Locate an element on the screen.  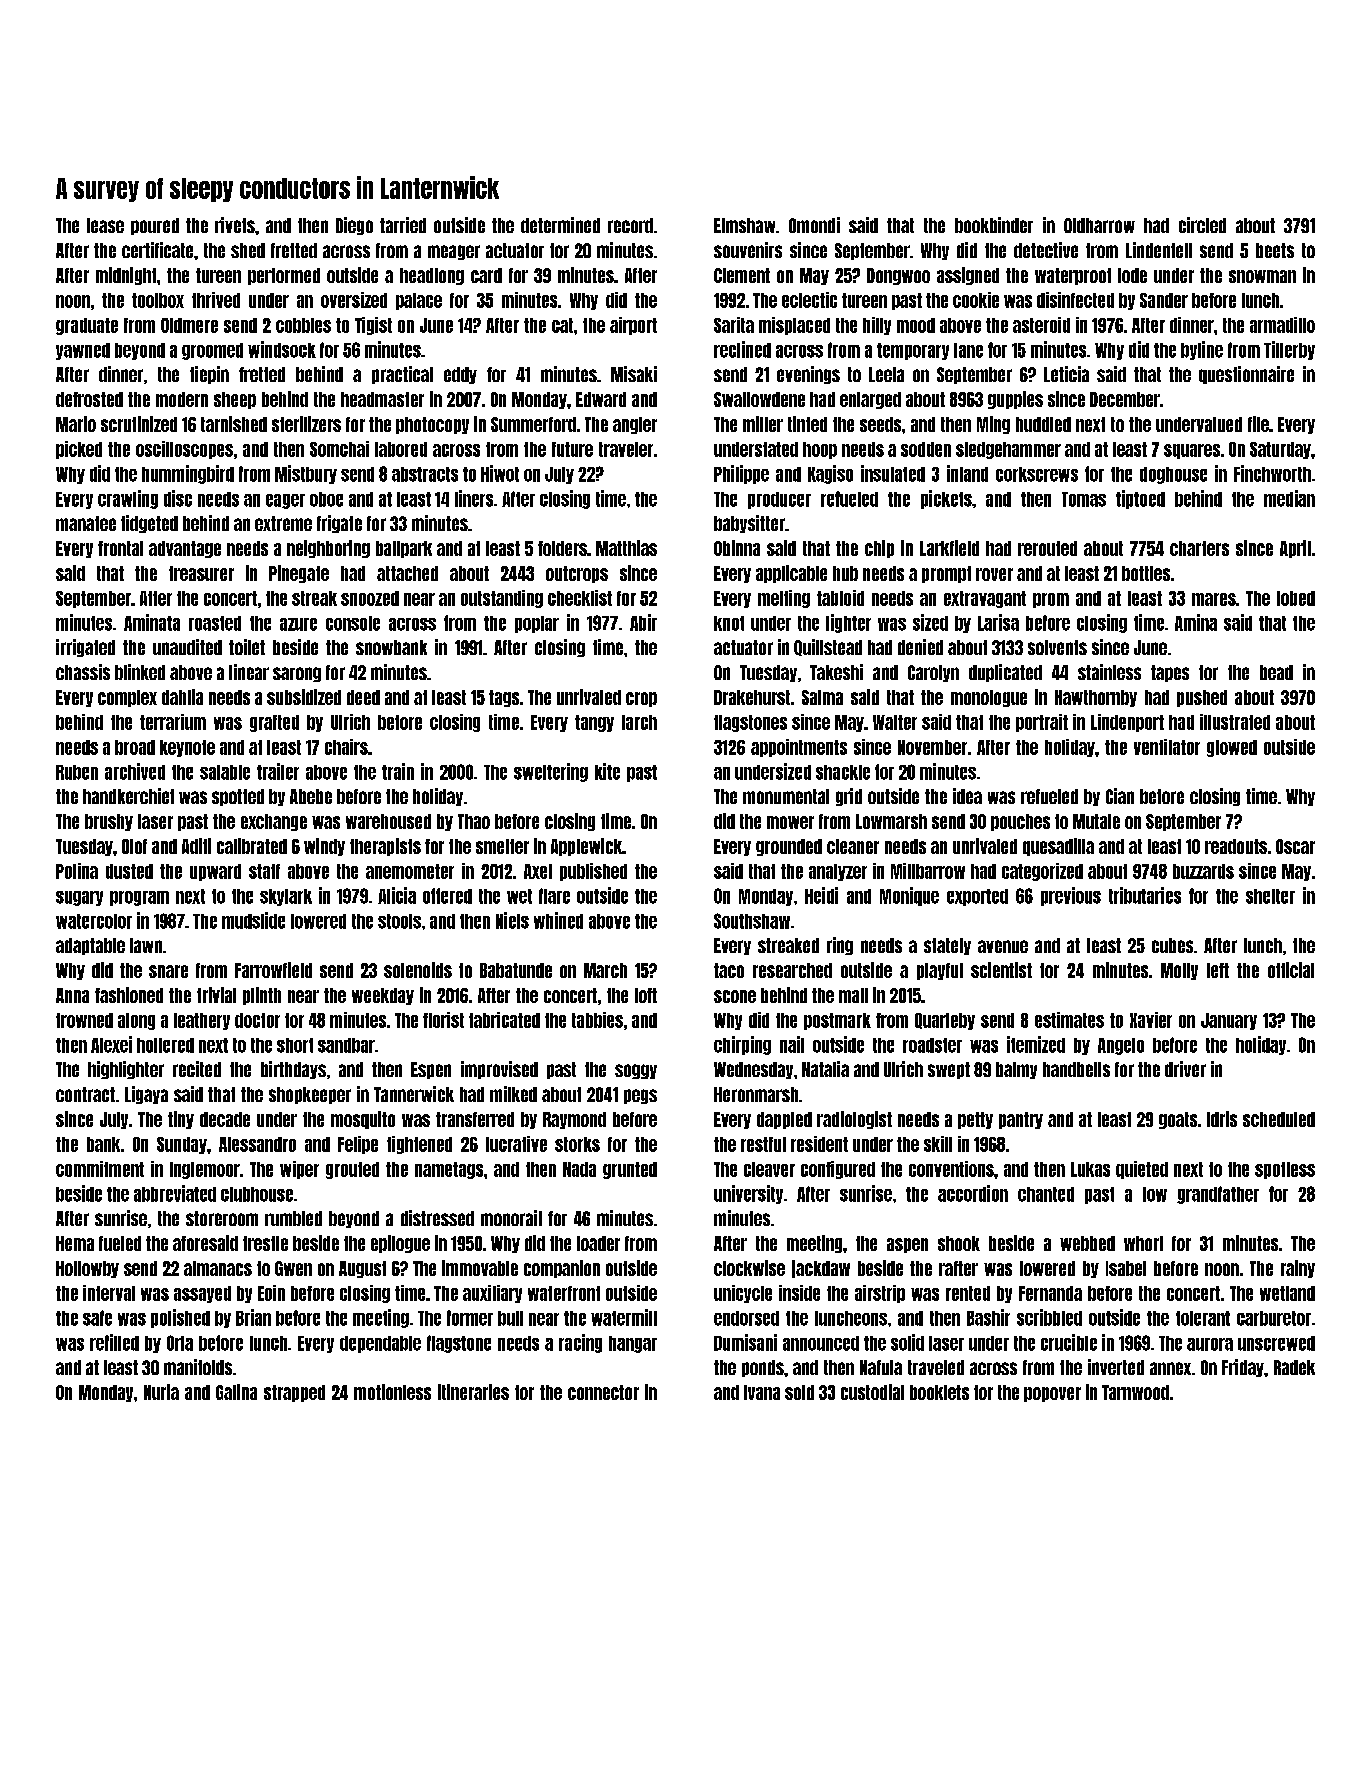
Diego is located at coordinates (354, 226).
